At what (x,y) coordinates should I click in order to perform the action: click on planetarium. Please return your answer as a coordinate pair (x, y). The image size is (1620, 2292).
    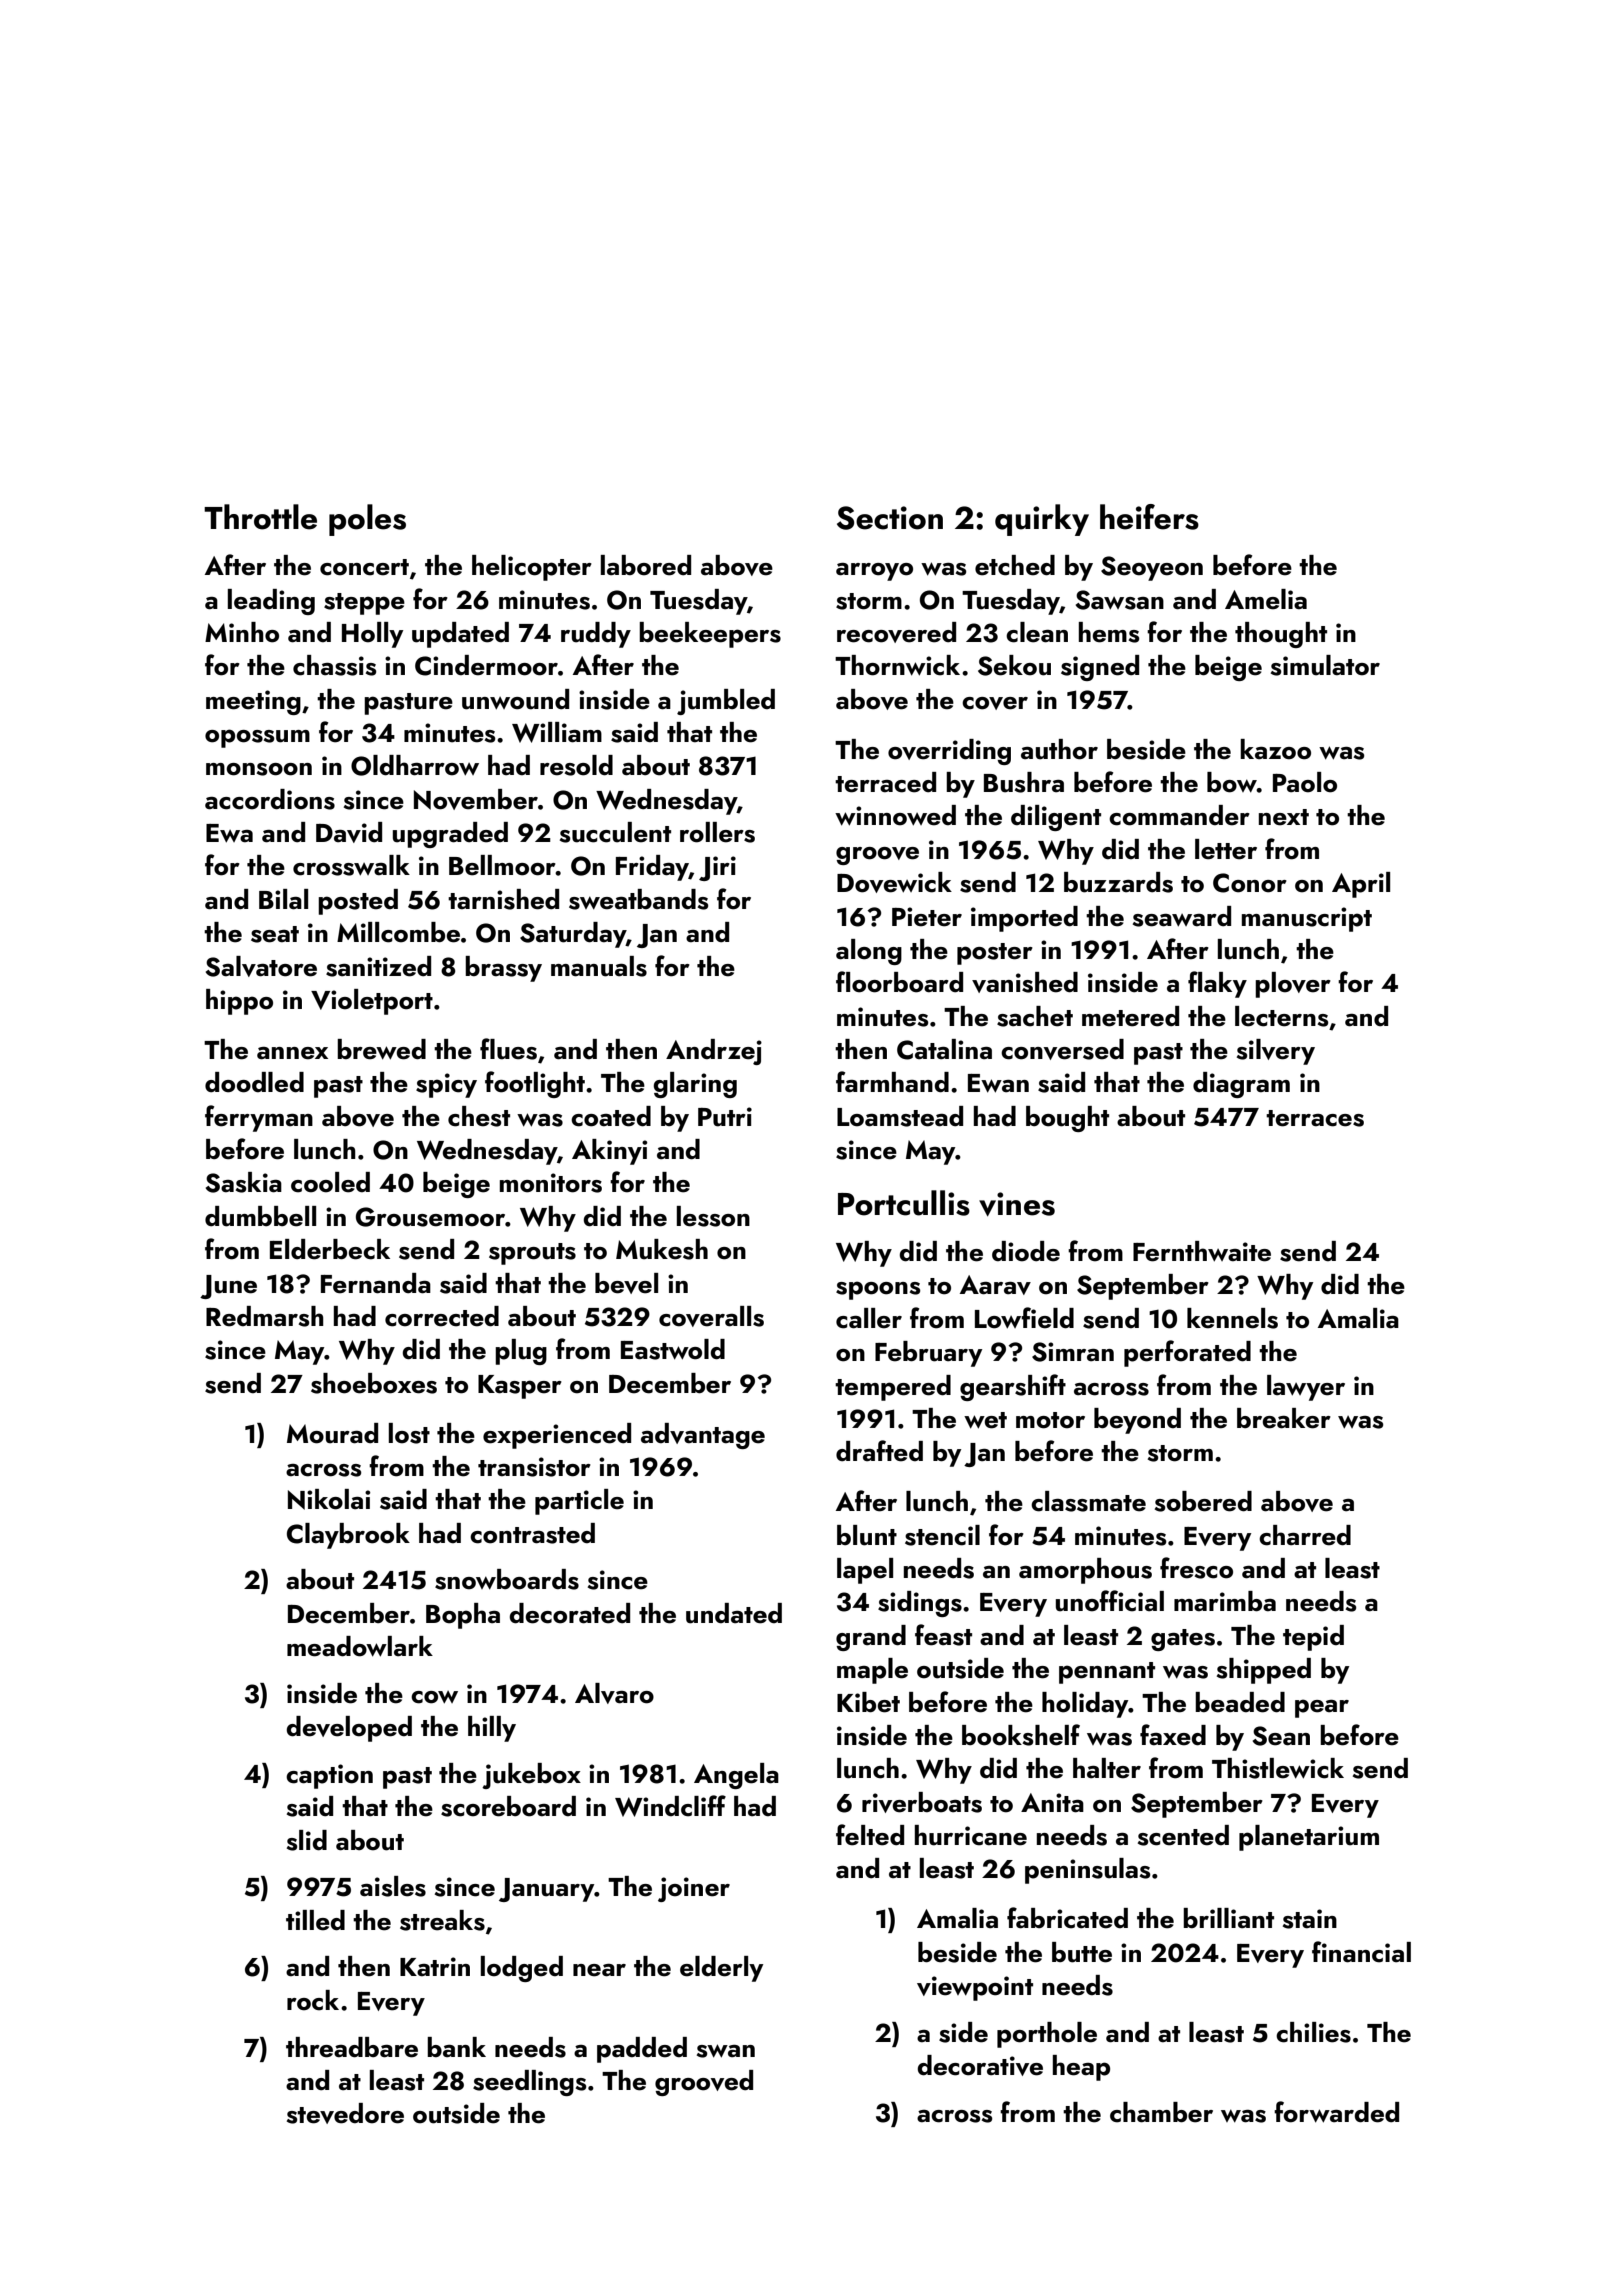
    Looking at the image, I should click on (1309, 1838).
